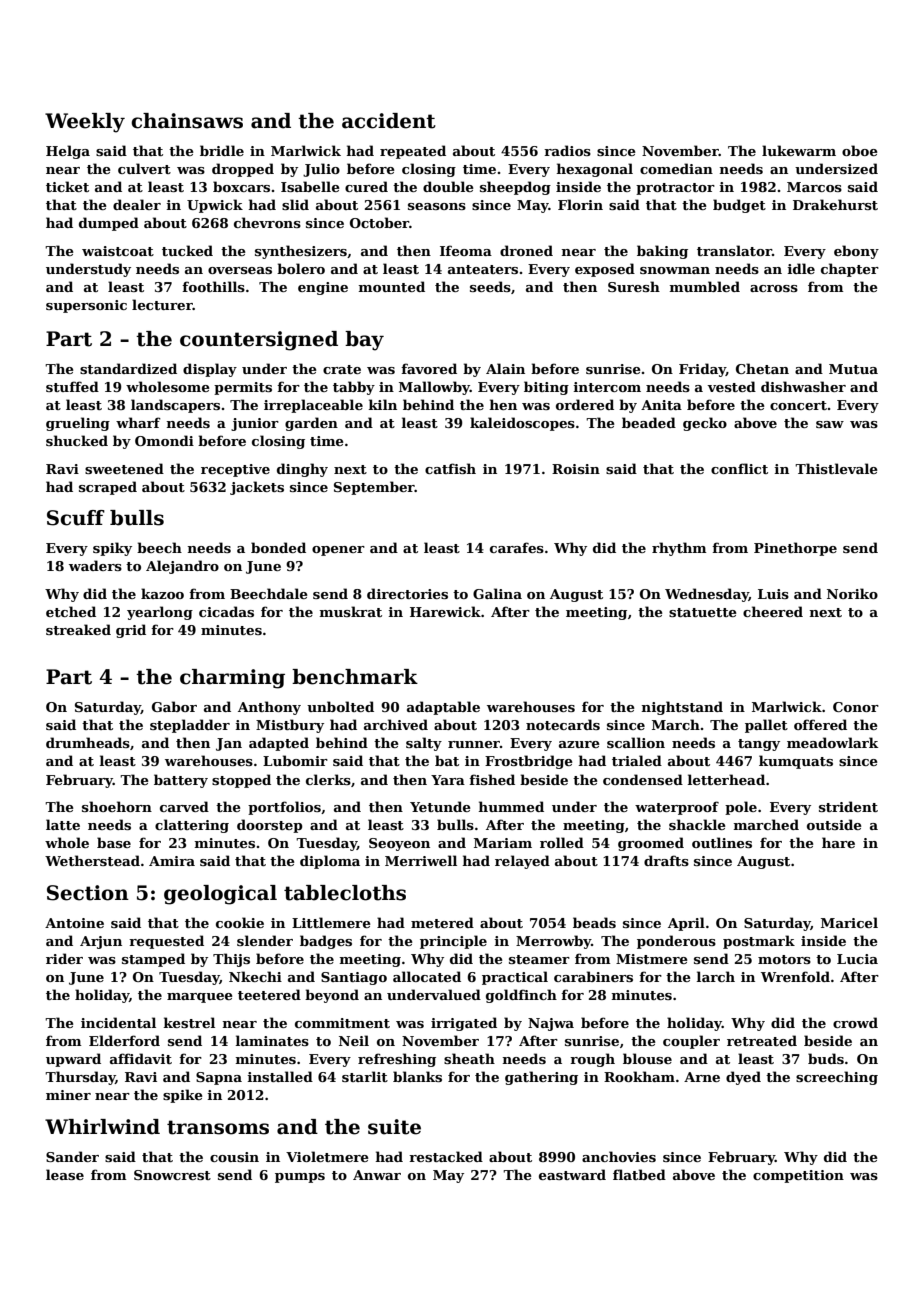 This document has height=1314, width=924. I want to click on lease, so click(65, 1174).
